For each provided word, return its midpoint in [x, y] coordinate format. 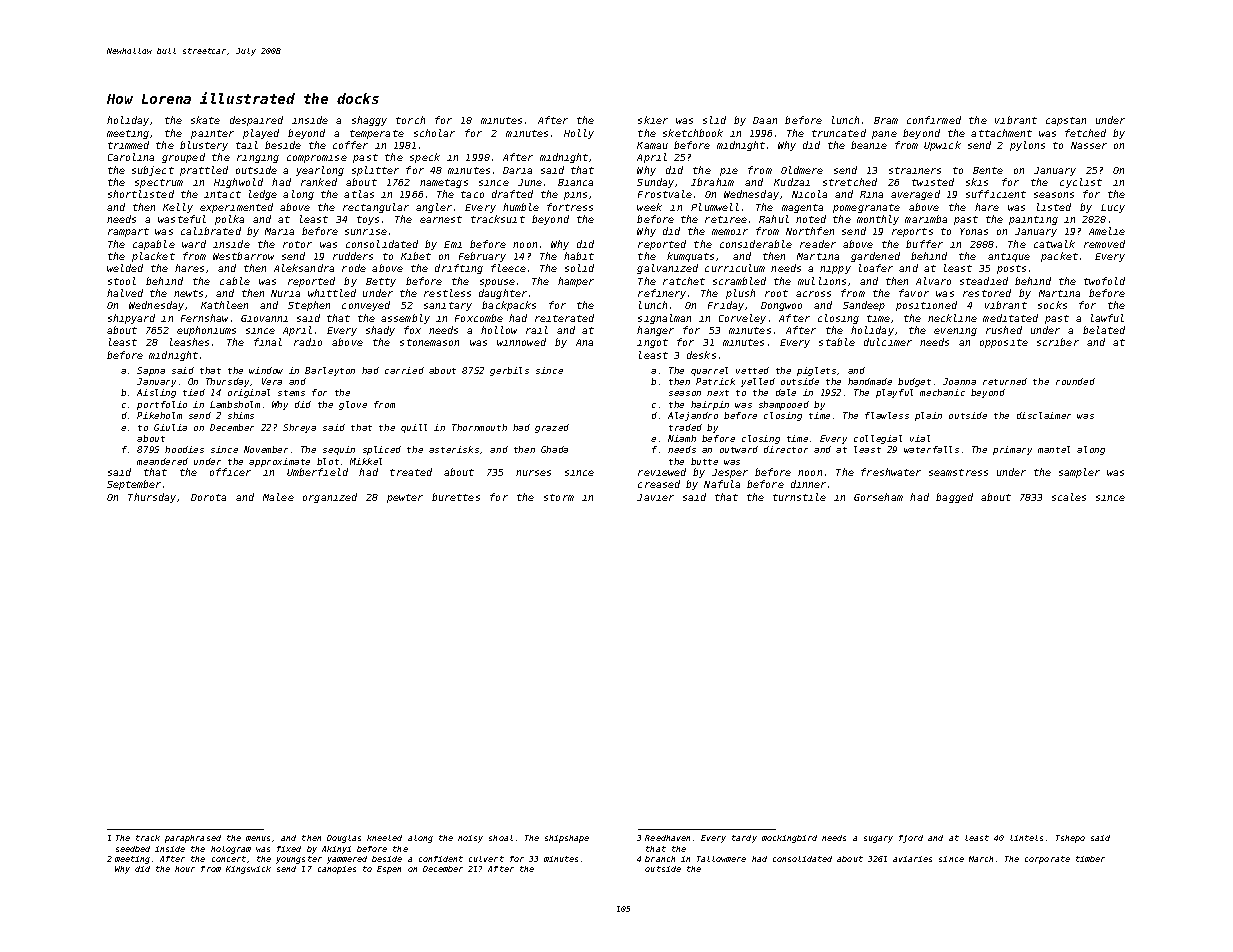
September [134, 485]
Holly [579, 134]
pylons [1027, 146]
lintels [1026, 838]
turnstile [799, 497]
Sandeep [864, 306]
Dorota [208, 497]
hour [185, 869]
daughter [503, 294]
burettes [456, 497]
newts [188, 293]
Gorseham [878, 497]
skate [205, 120]
